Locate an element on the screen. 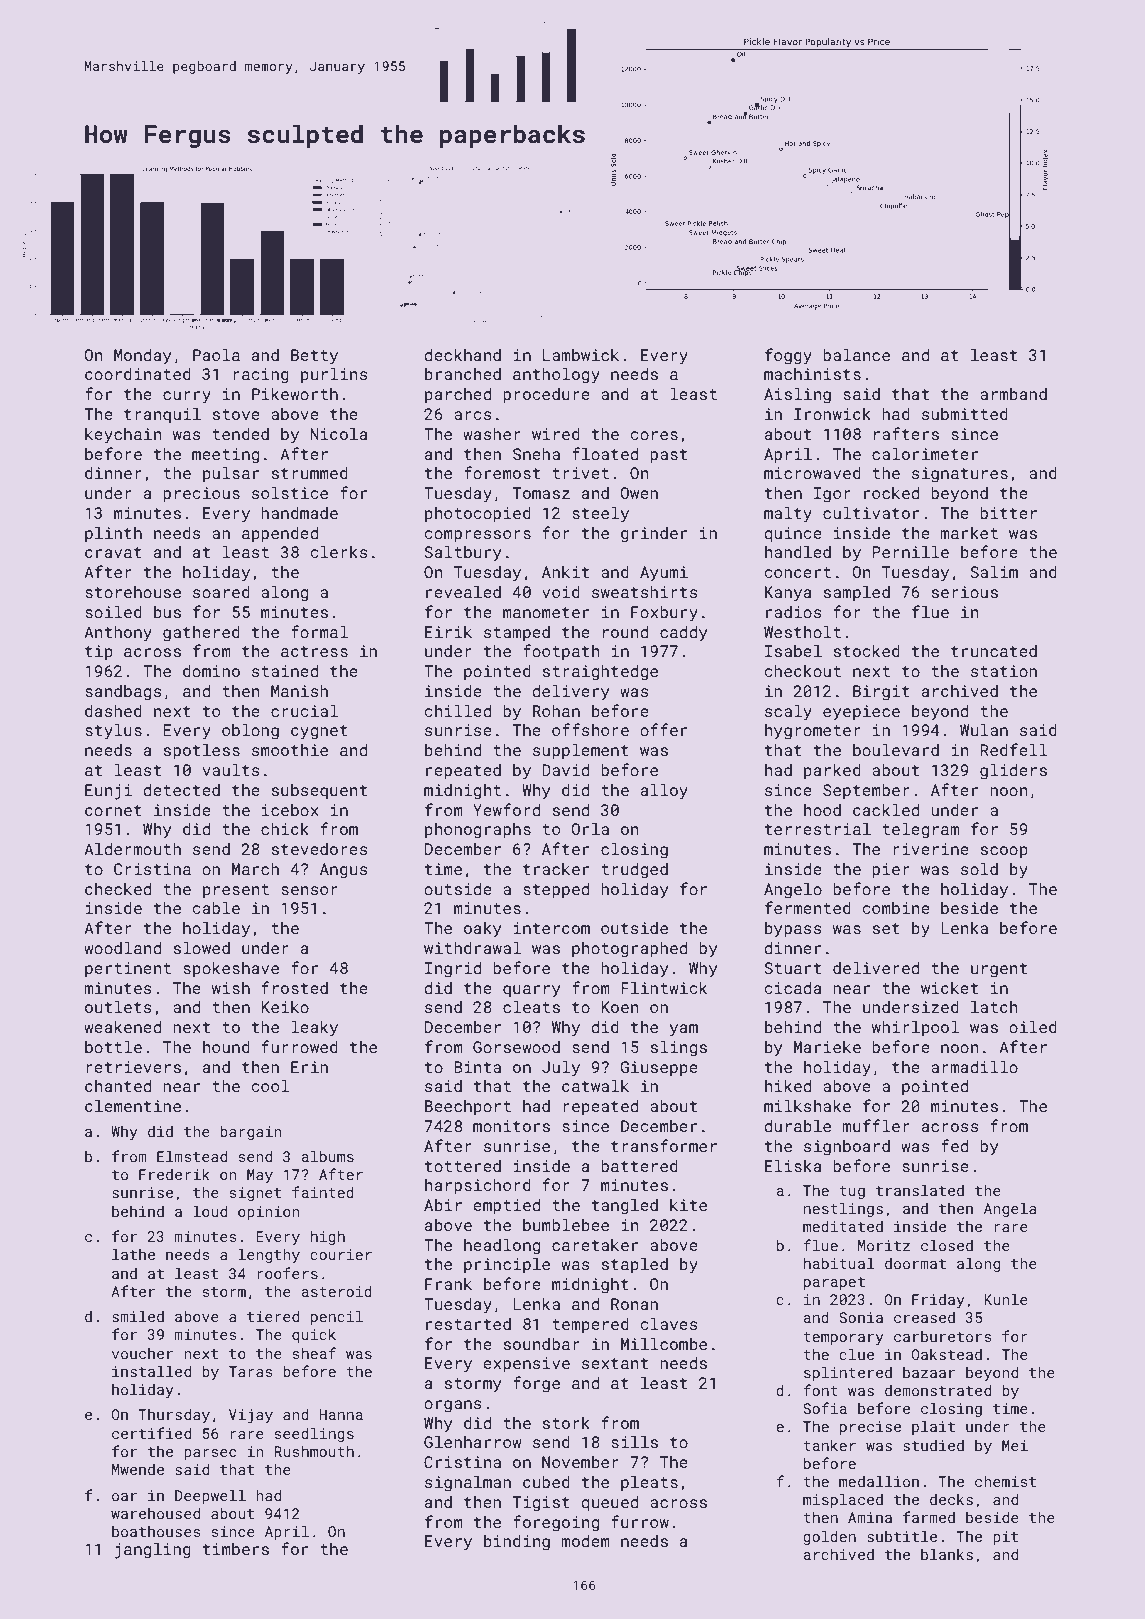 The height and width of the screenshot is (1619, 1145). plinth is located at coordinates (113, 534).
